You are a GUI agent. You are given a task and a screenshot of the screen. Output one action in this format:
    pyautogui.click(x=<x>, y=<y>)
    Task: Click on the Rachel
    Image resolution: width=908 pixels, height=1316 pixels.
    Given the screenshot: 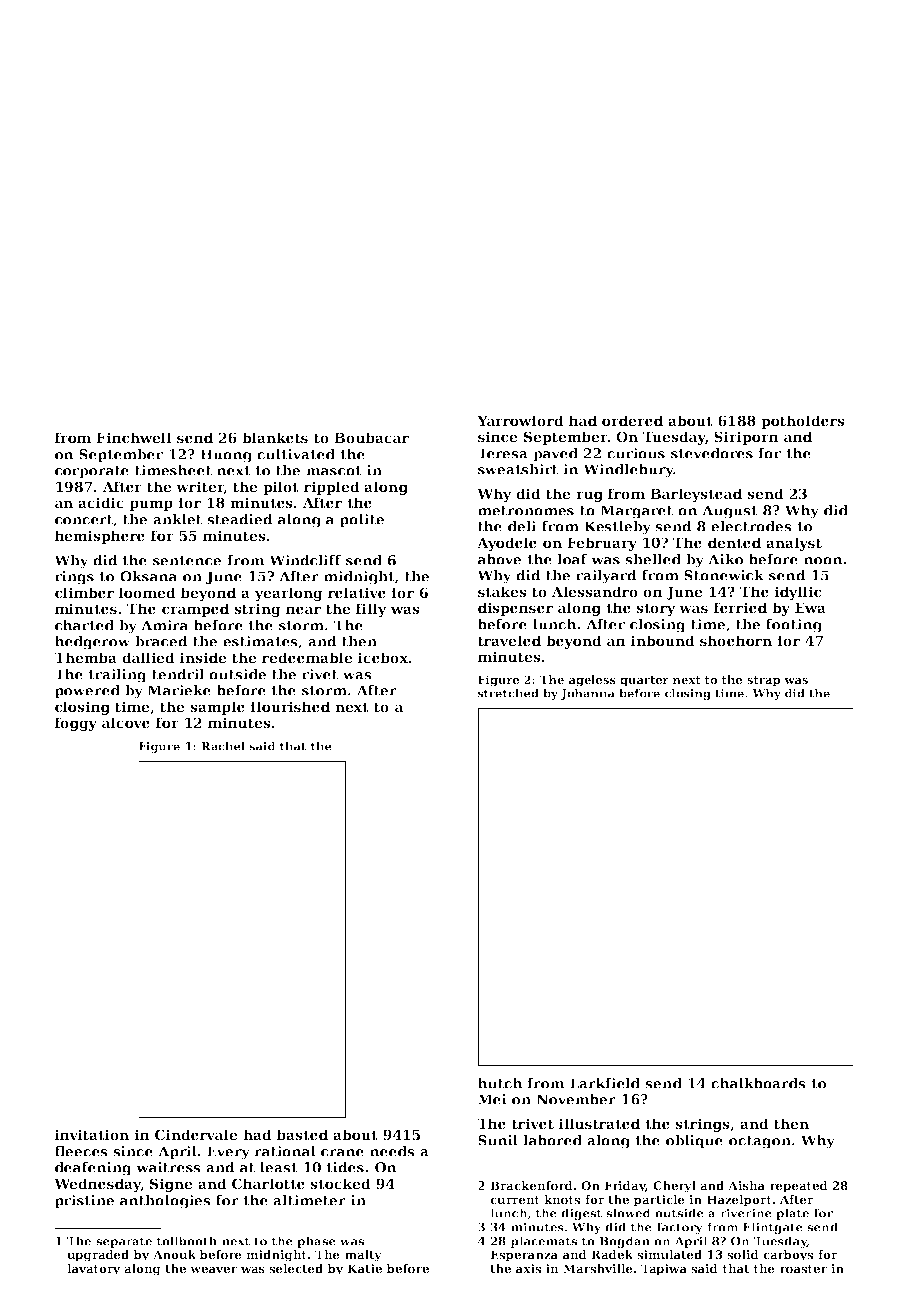 What is the action you would take?
    pyautogui.click(x=223, y=746)
